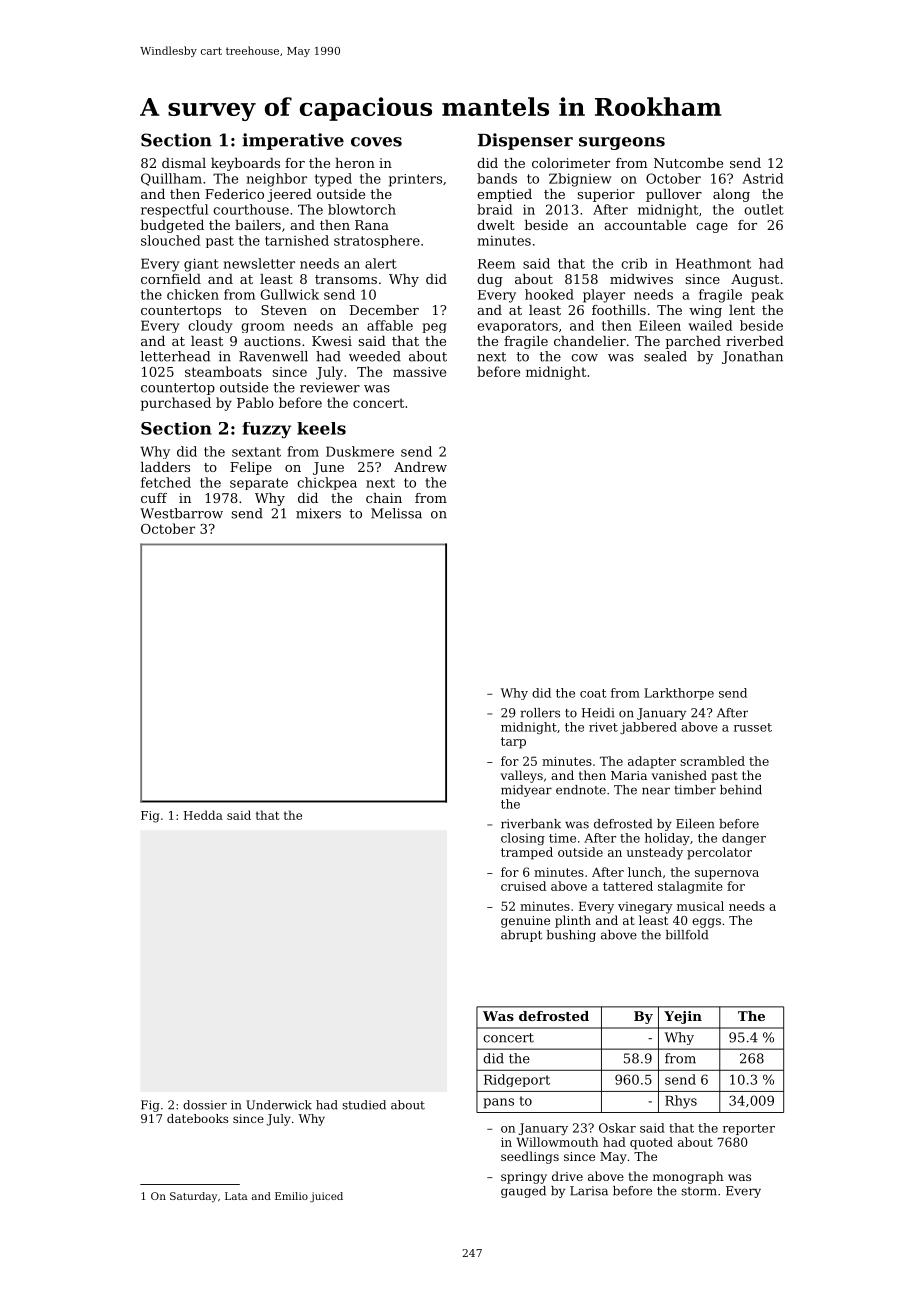 The height and width of the screenshot is (1314, 924). I want to click on Melissa, so click(396, 513).
